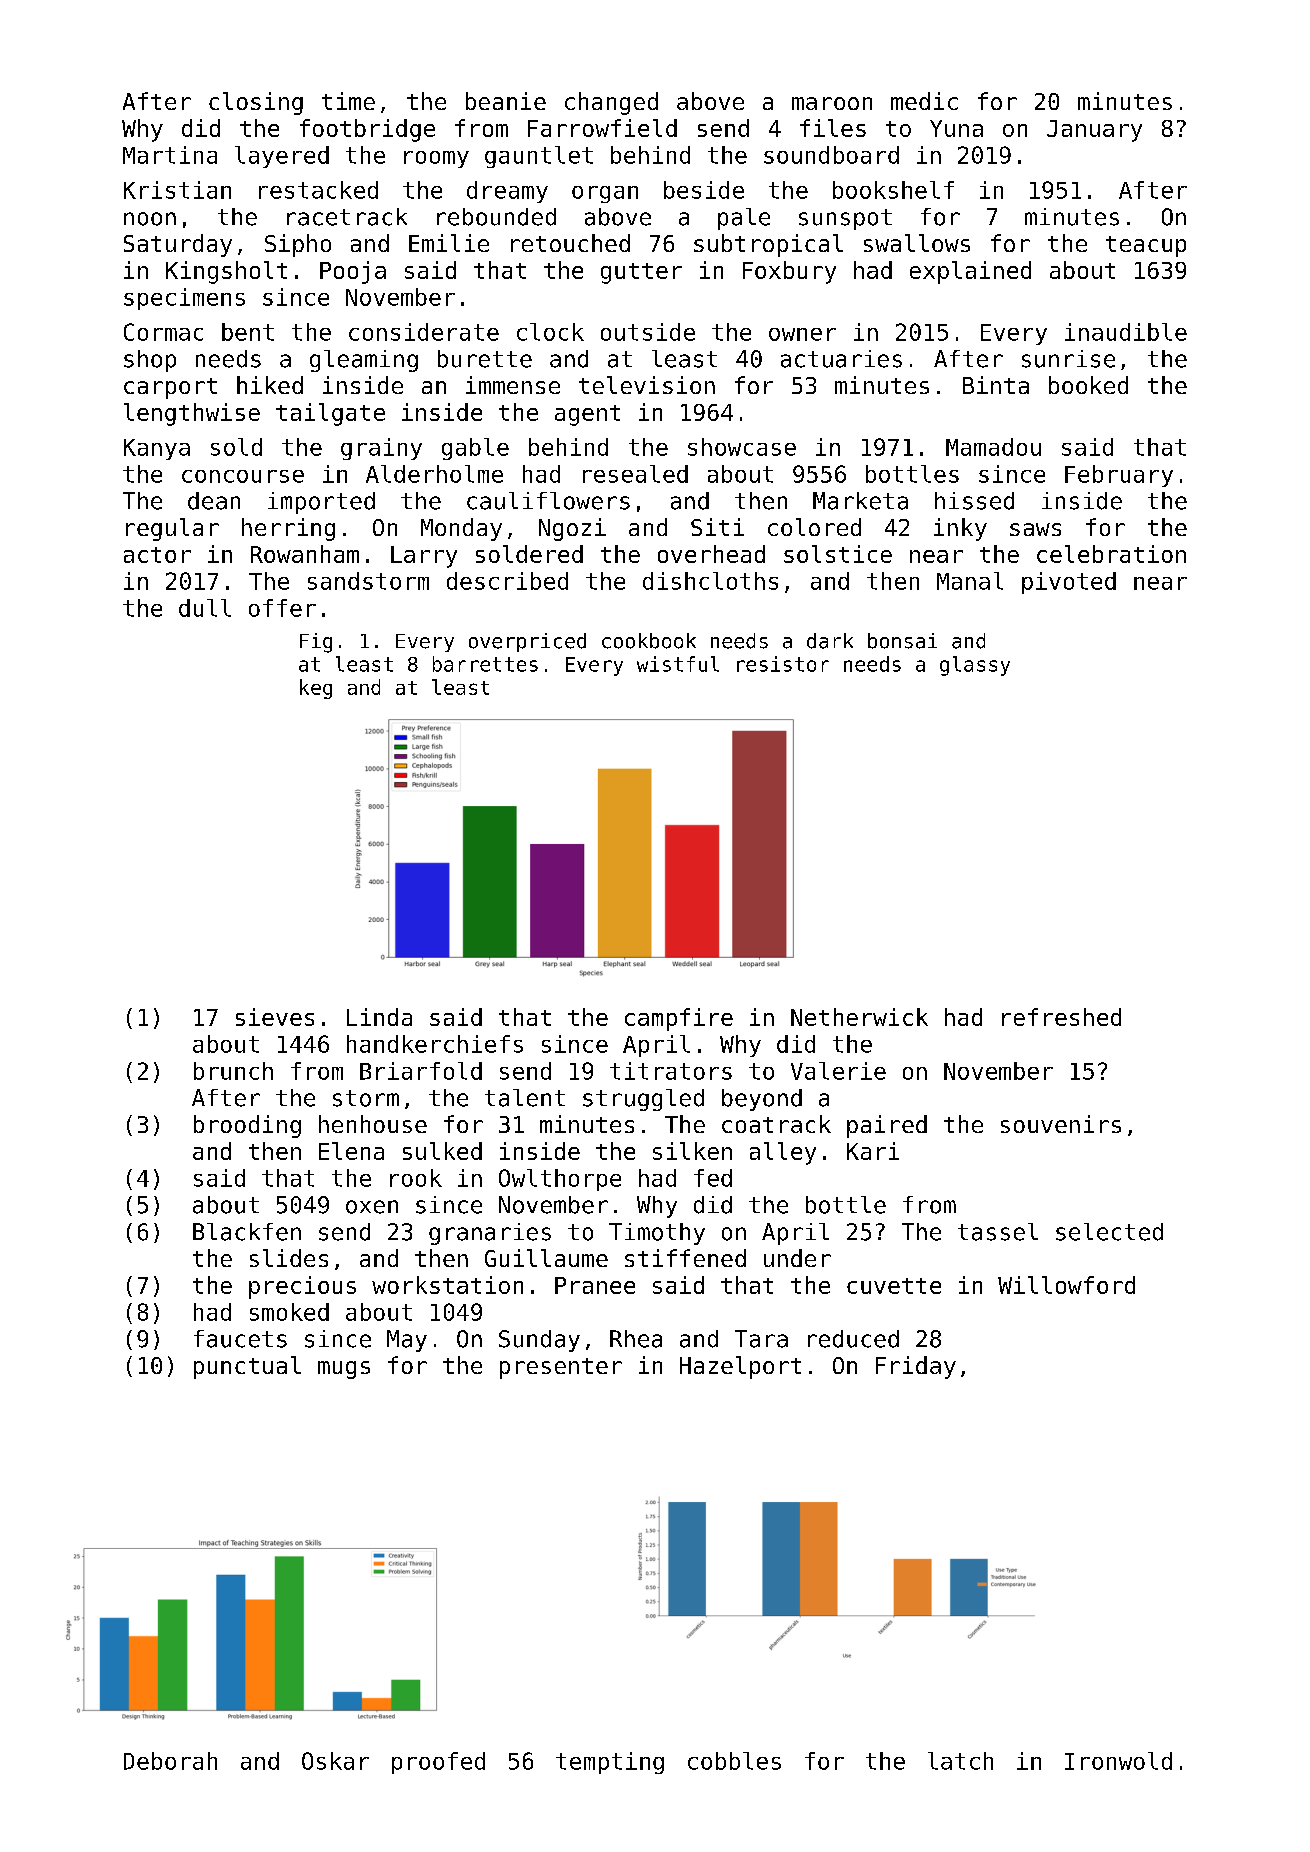 The image size is (1310, 1852). I want to click on celebration, so click(1111, 554).
